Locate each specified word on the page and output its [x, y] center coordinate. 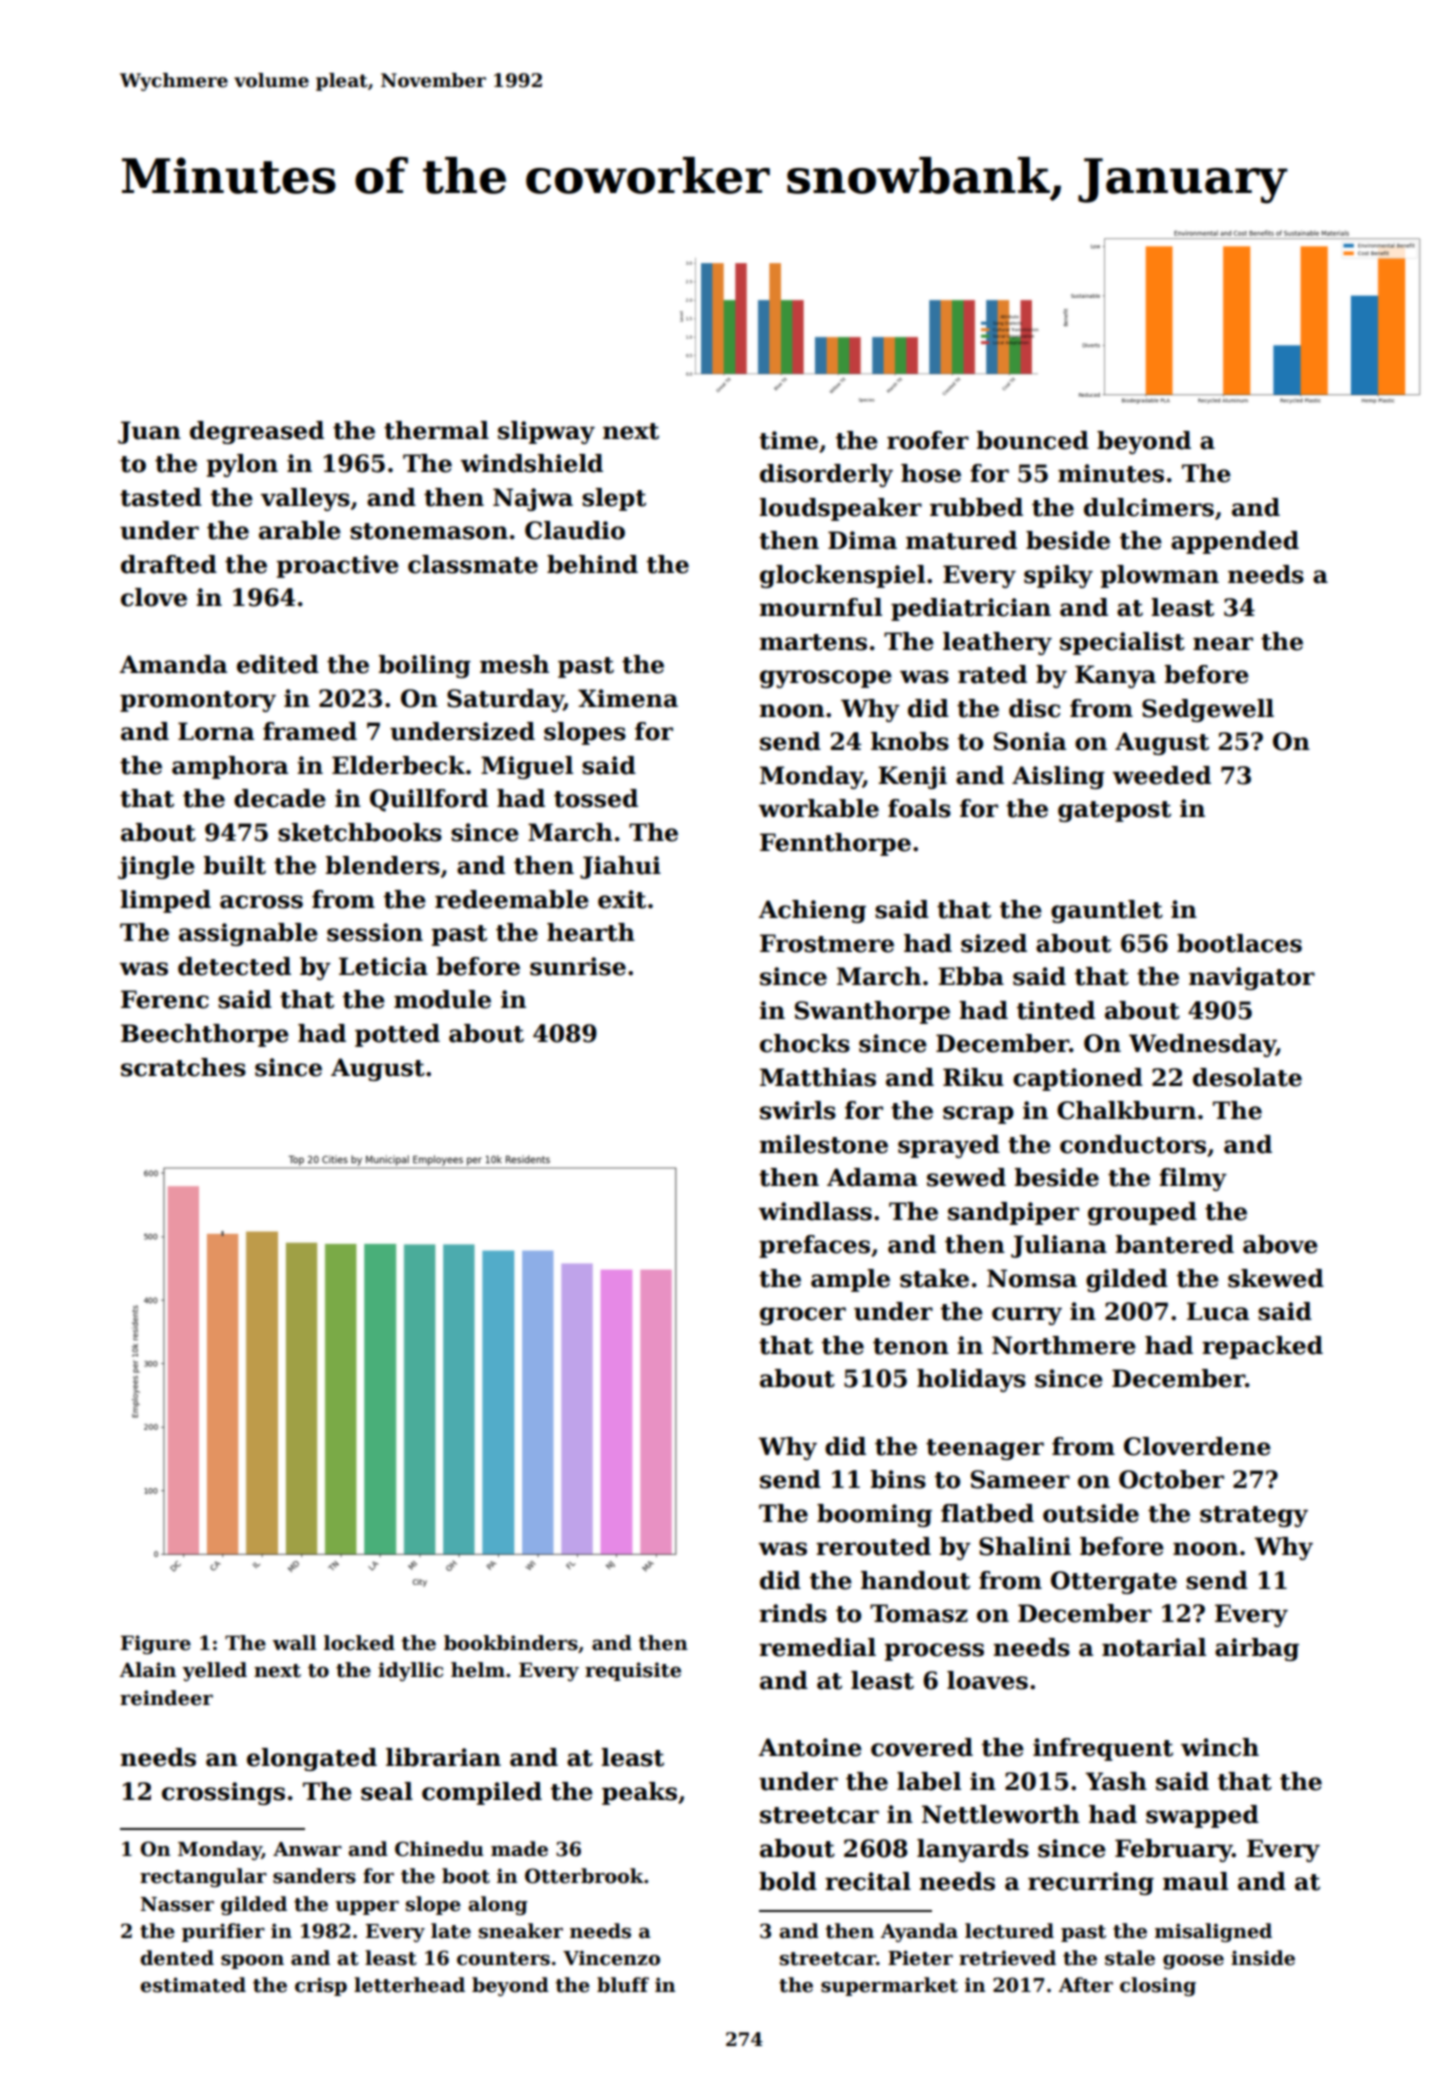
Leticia [383, 966]
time [788, 440]
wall [294, 1643]
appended [1235, 542]
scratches [183, 1067]
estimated [193, 1985]
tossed [596, 798]
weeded [1161, 775]
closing [1158, 1986]
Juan [149, 432]
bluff [623, 1985]
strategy [1254, 1516]
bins [898, 1479]
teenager [985, 1449]
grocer [803, 1316]
